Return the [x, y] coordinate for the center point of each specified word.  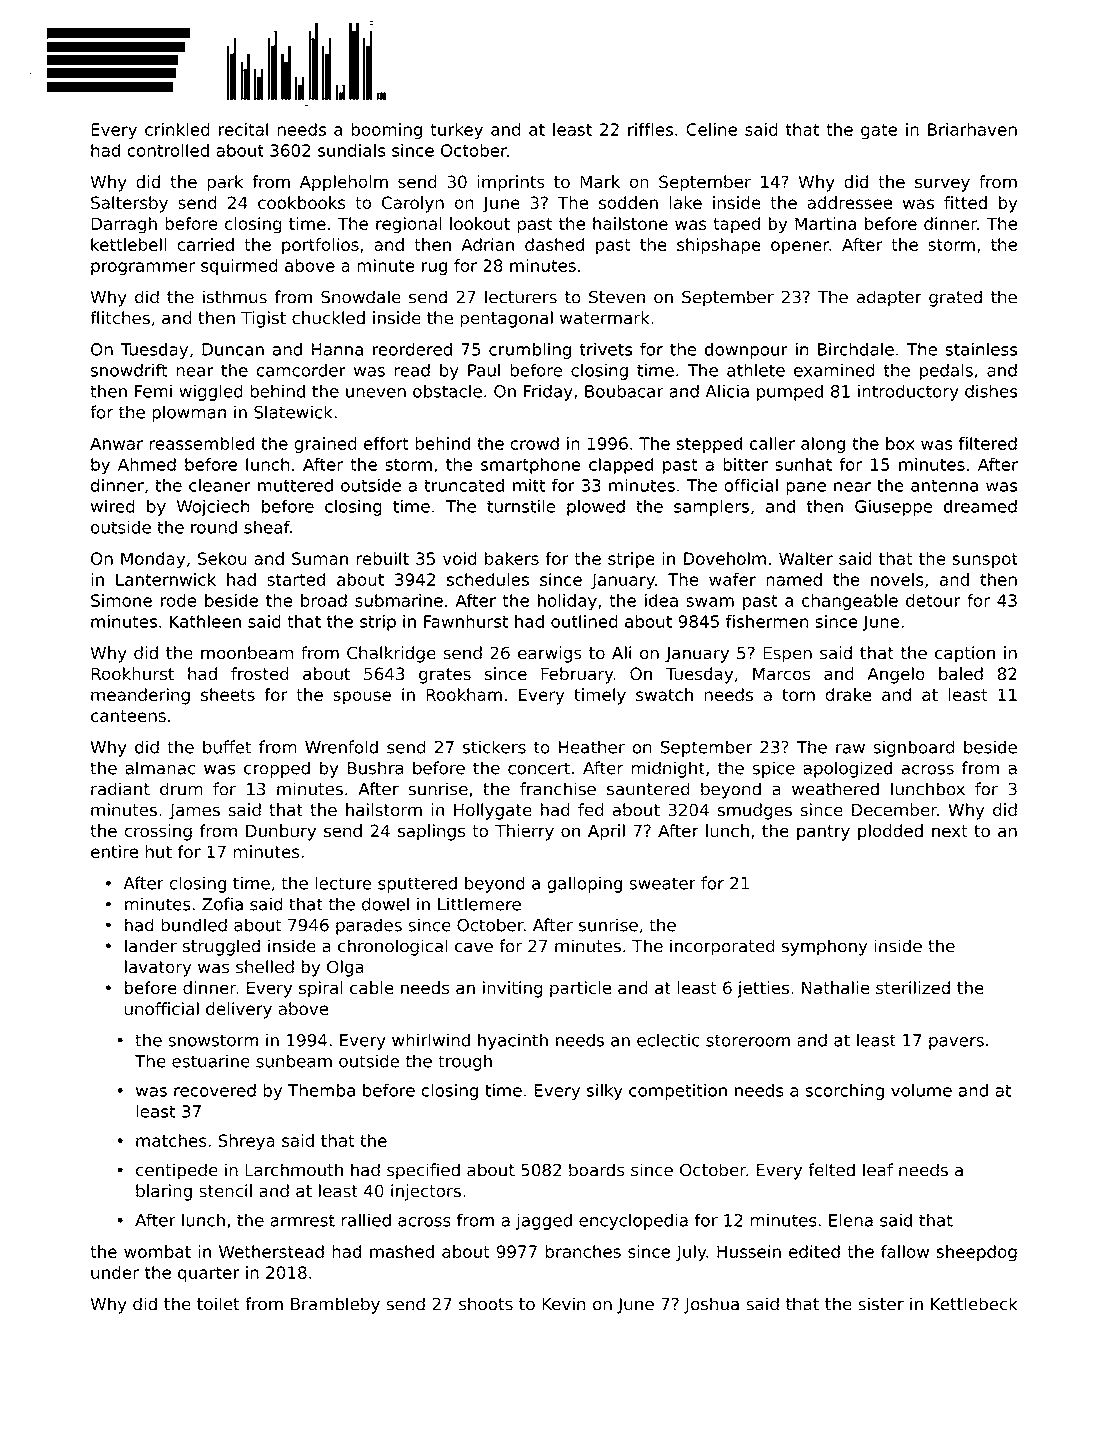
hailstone [630, 223]
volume [921, 1090]
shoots [486, 1304]
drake [848, 695]
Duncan [233, 349]
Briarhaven [972, 129]
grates [445, 676]
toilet [218, 1304]
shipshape [719, 246]
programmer [143, 269]
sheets [228, 695]
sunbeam [294, 1061]
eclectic [668, 1040]
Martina [825, 223]
